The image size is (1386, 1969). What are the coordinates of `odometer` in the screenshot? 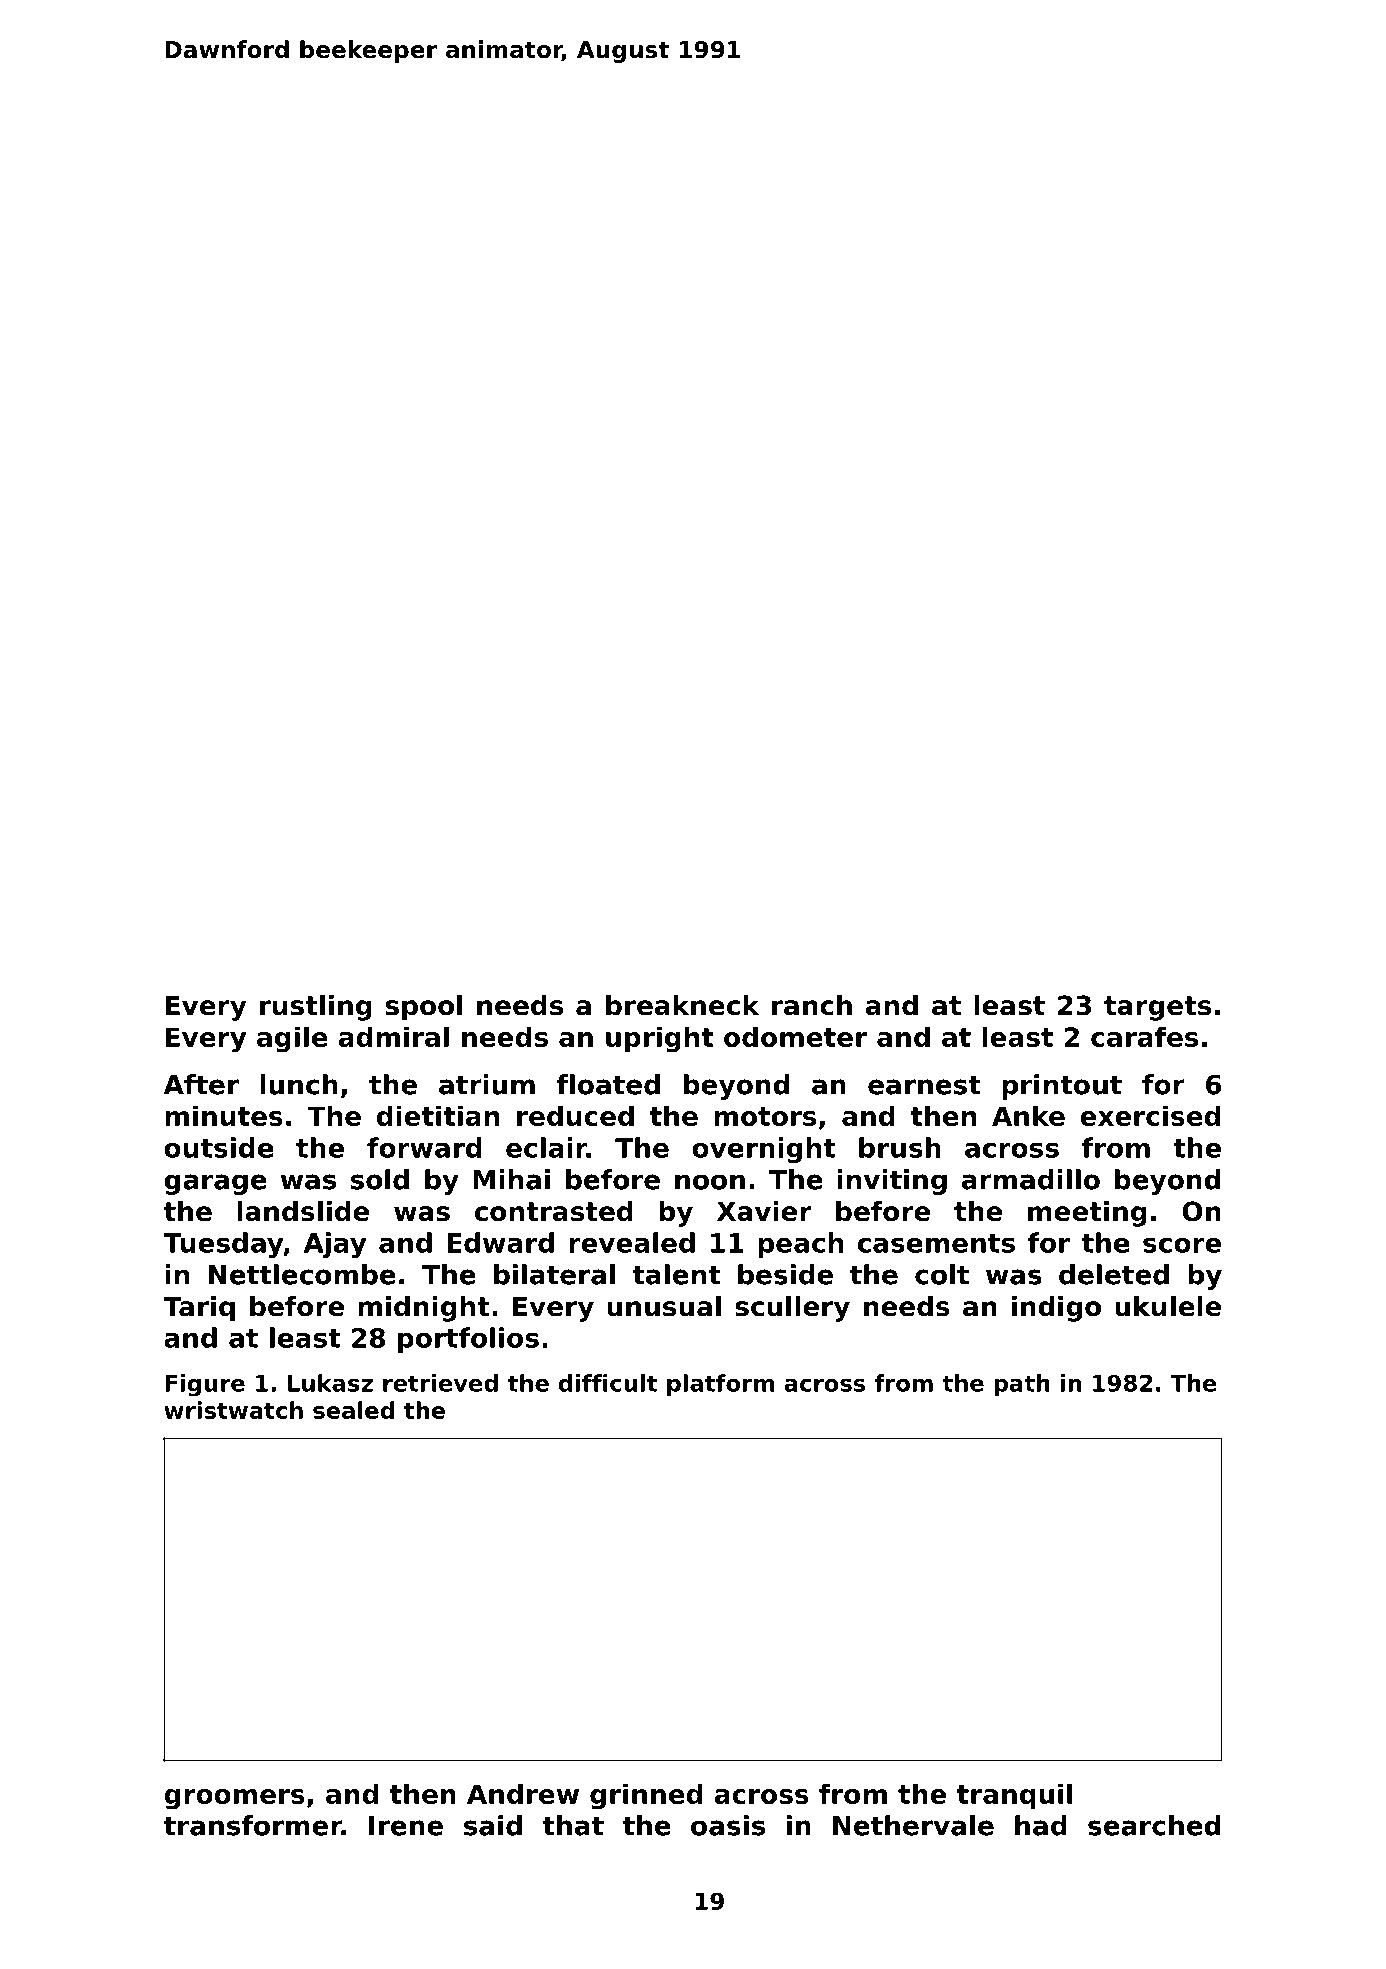 It's located at (795, 1036).
